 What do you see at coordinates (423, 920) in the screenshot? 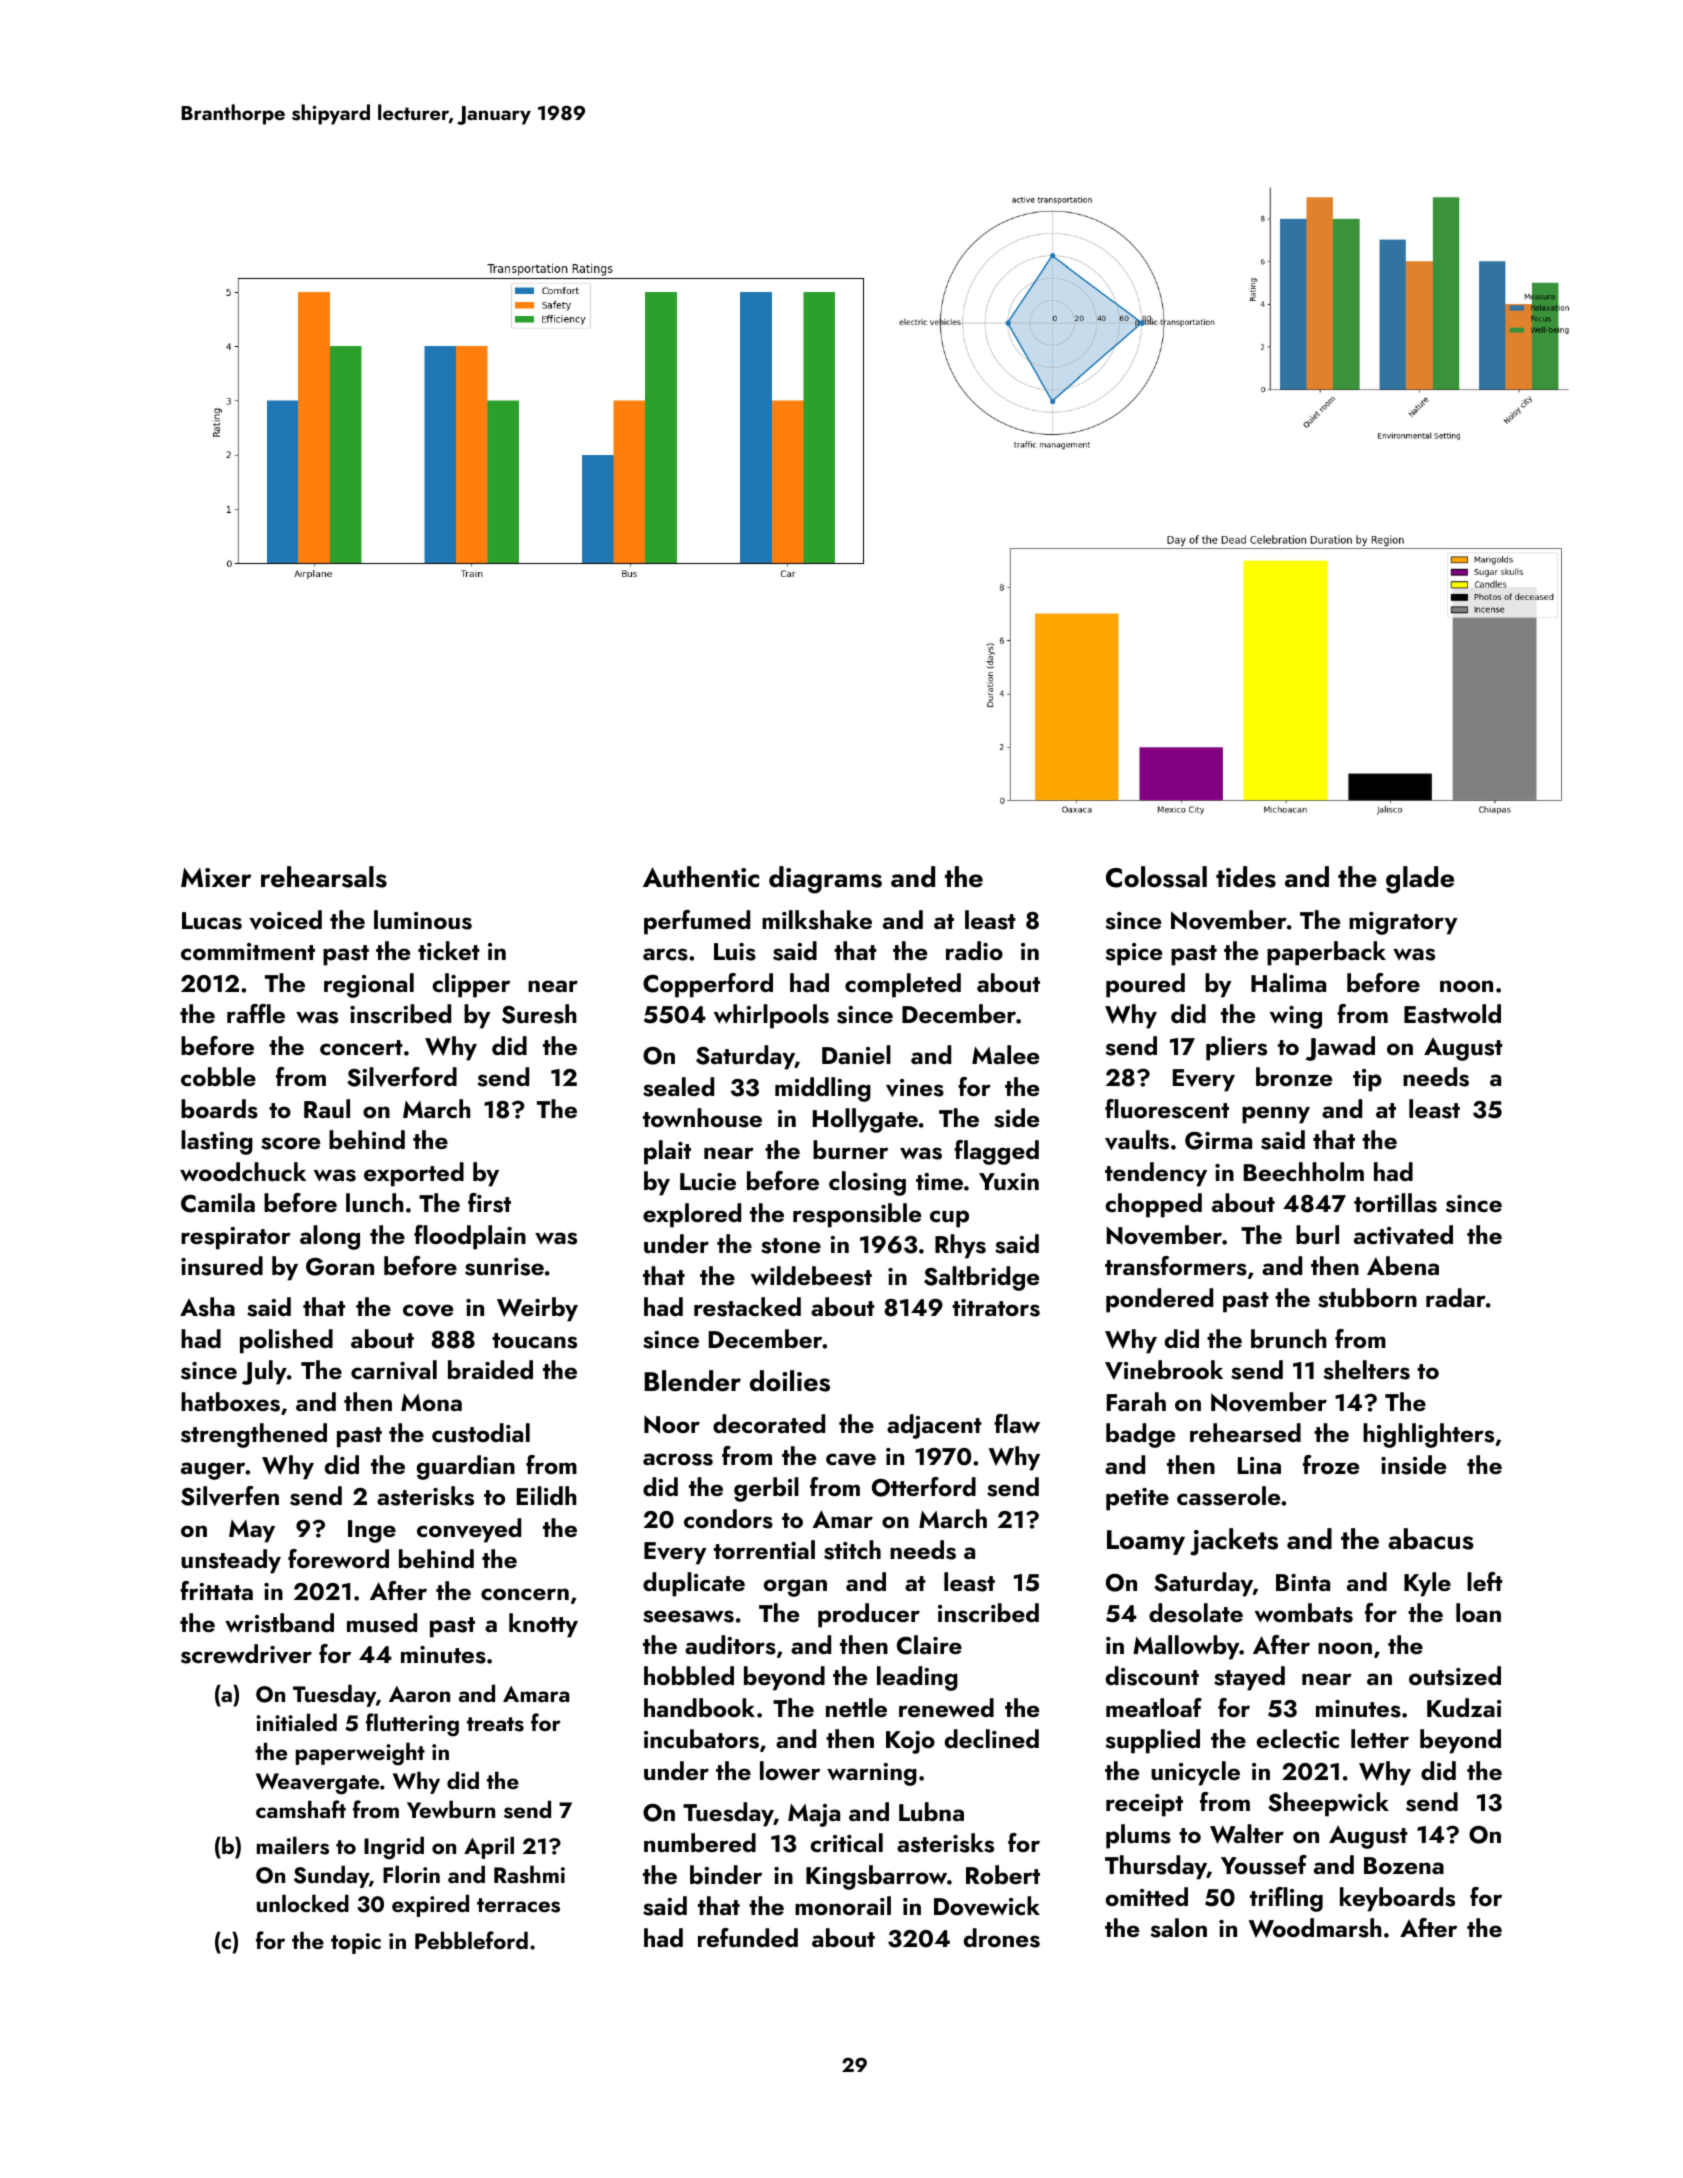
I see `luminous` at bounding box center [423, 920].
